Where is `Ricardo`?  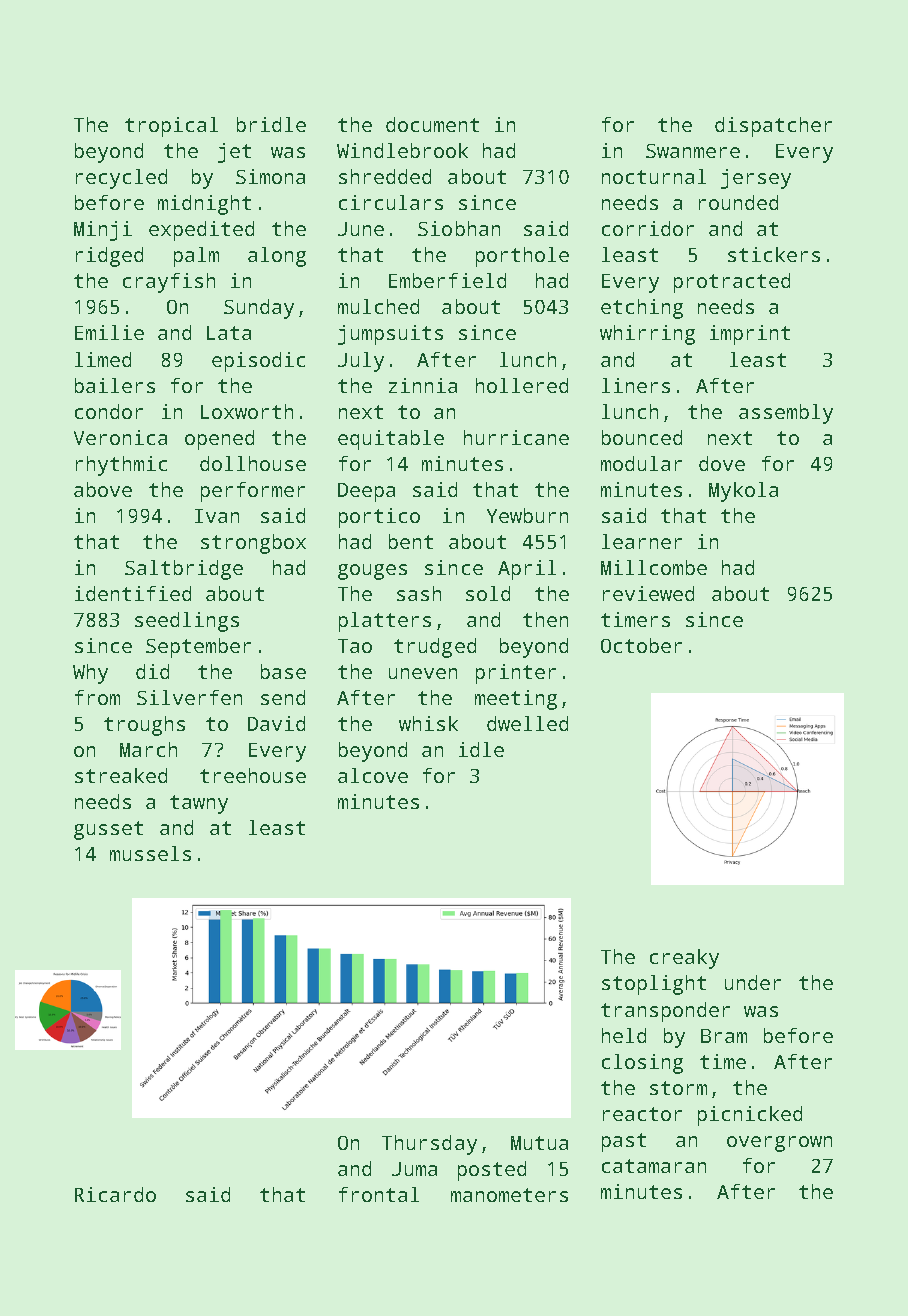 Ricardo is located at coordinates (115, 1194).
